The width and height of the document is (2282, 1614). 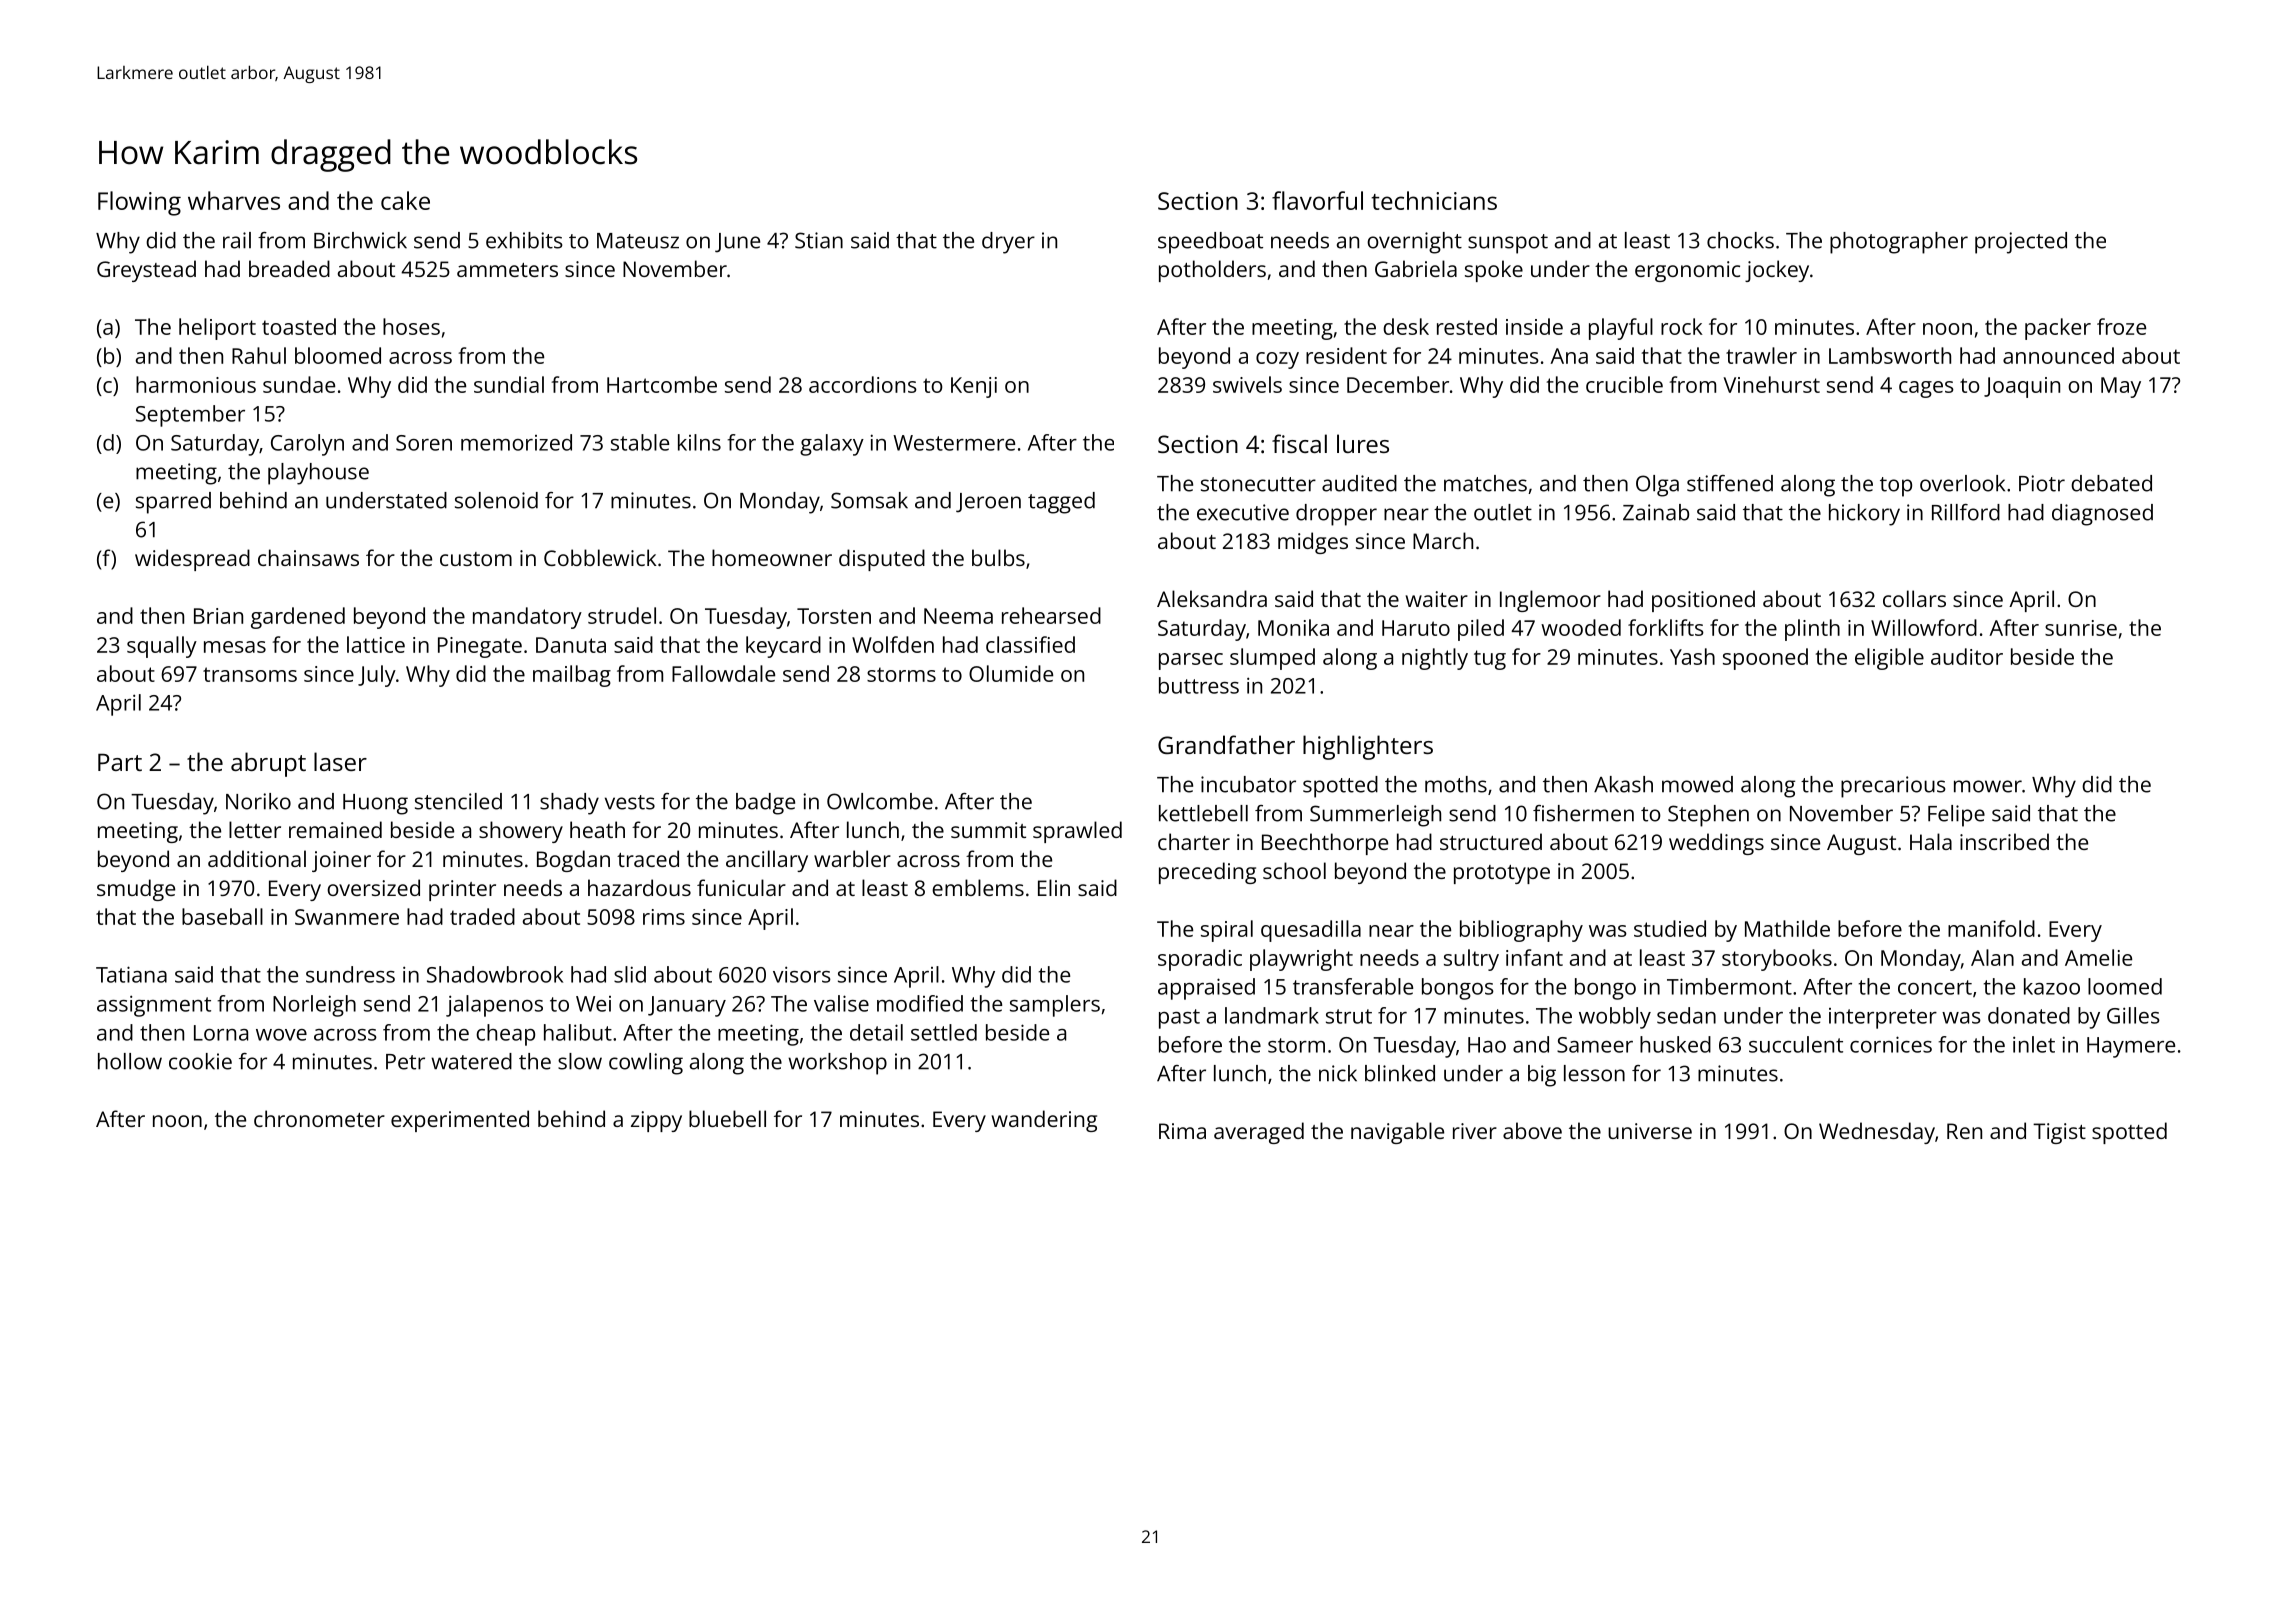 What do you see at coordinates (2121, 326) in the document?
I see `froze` at bounding box center [2121, 326].
